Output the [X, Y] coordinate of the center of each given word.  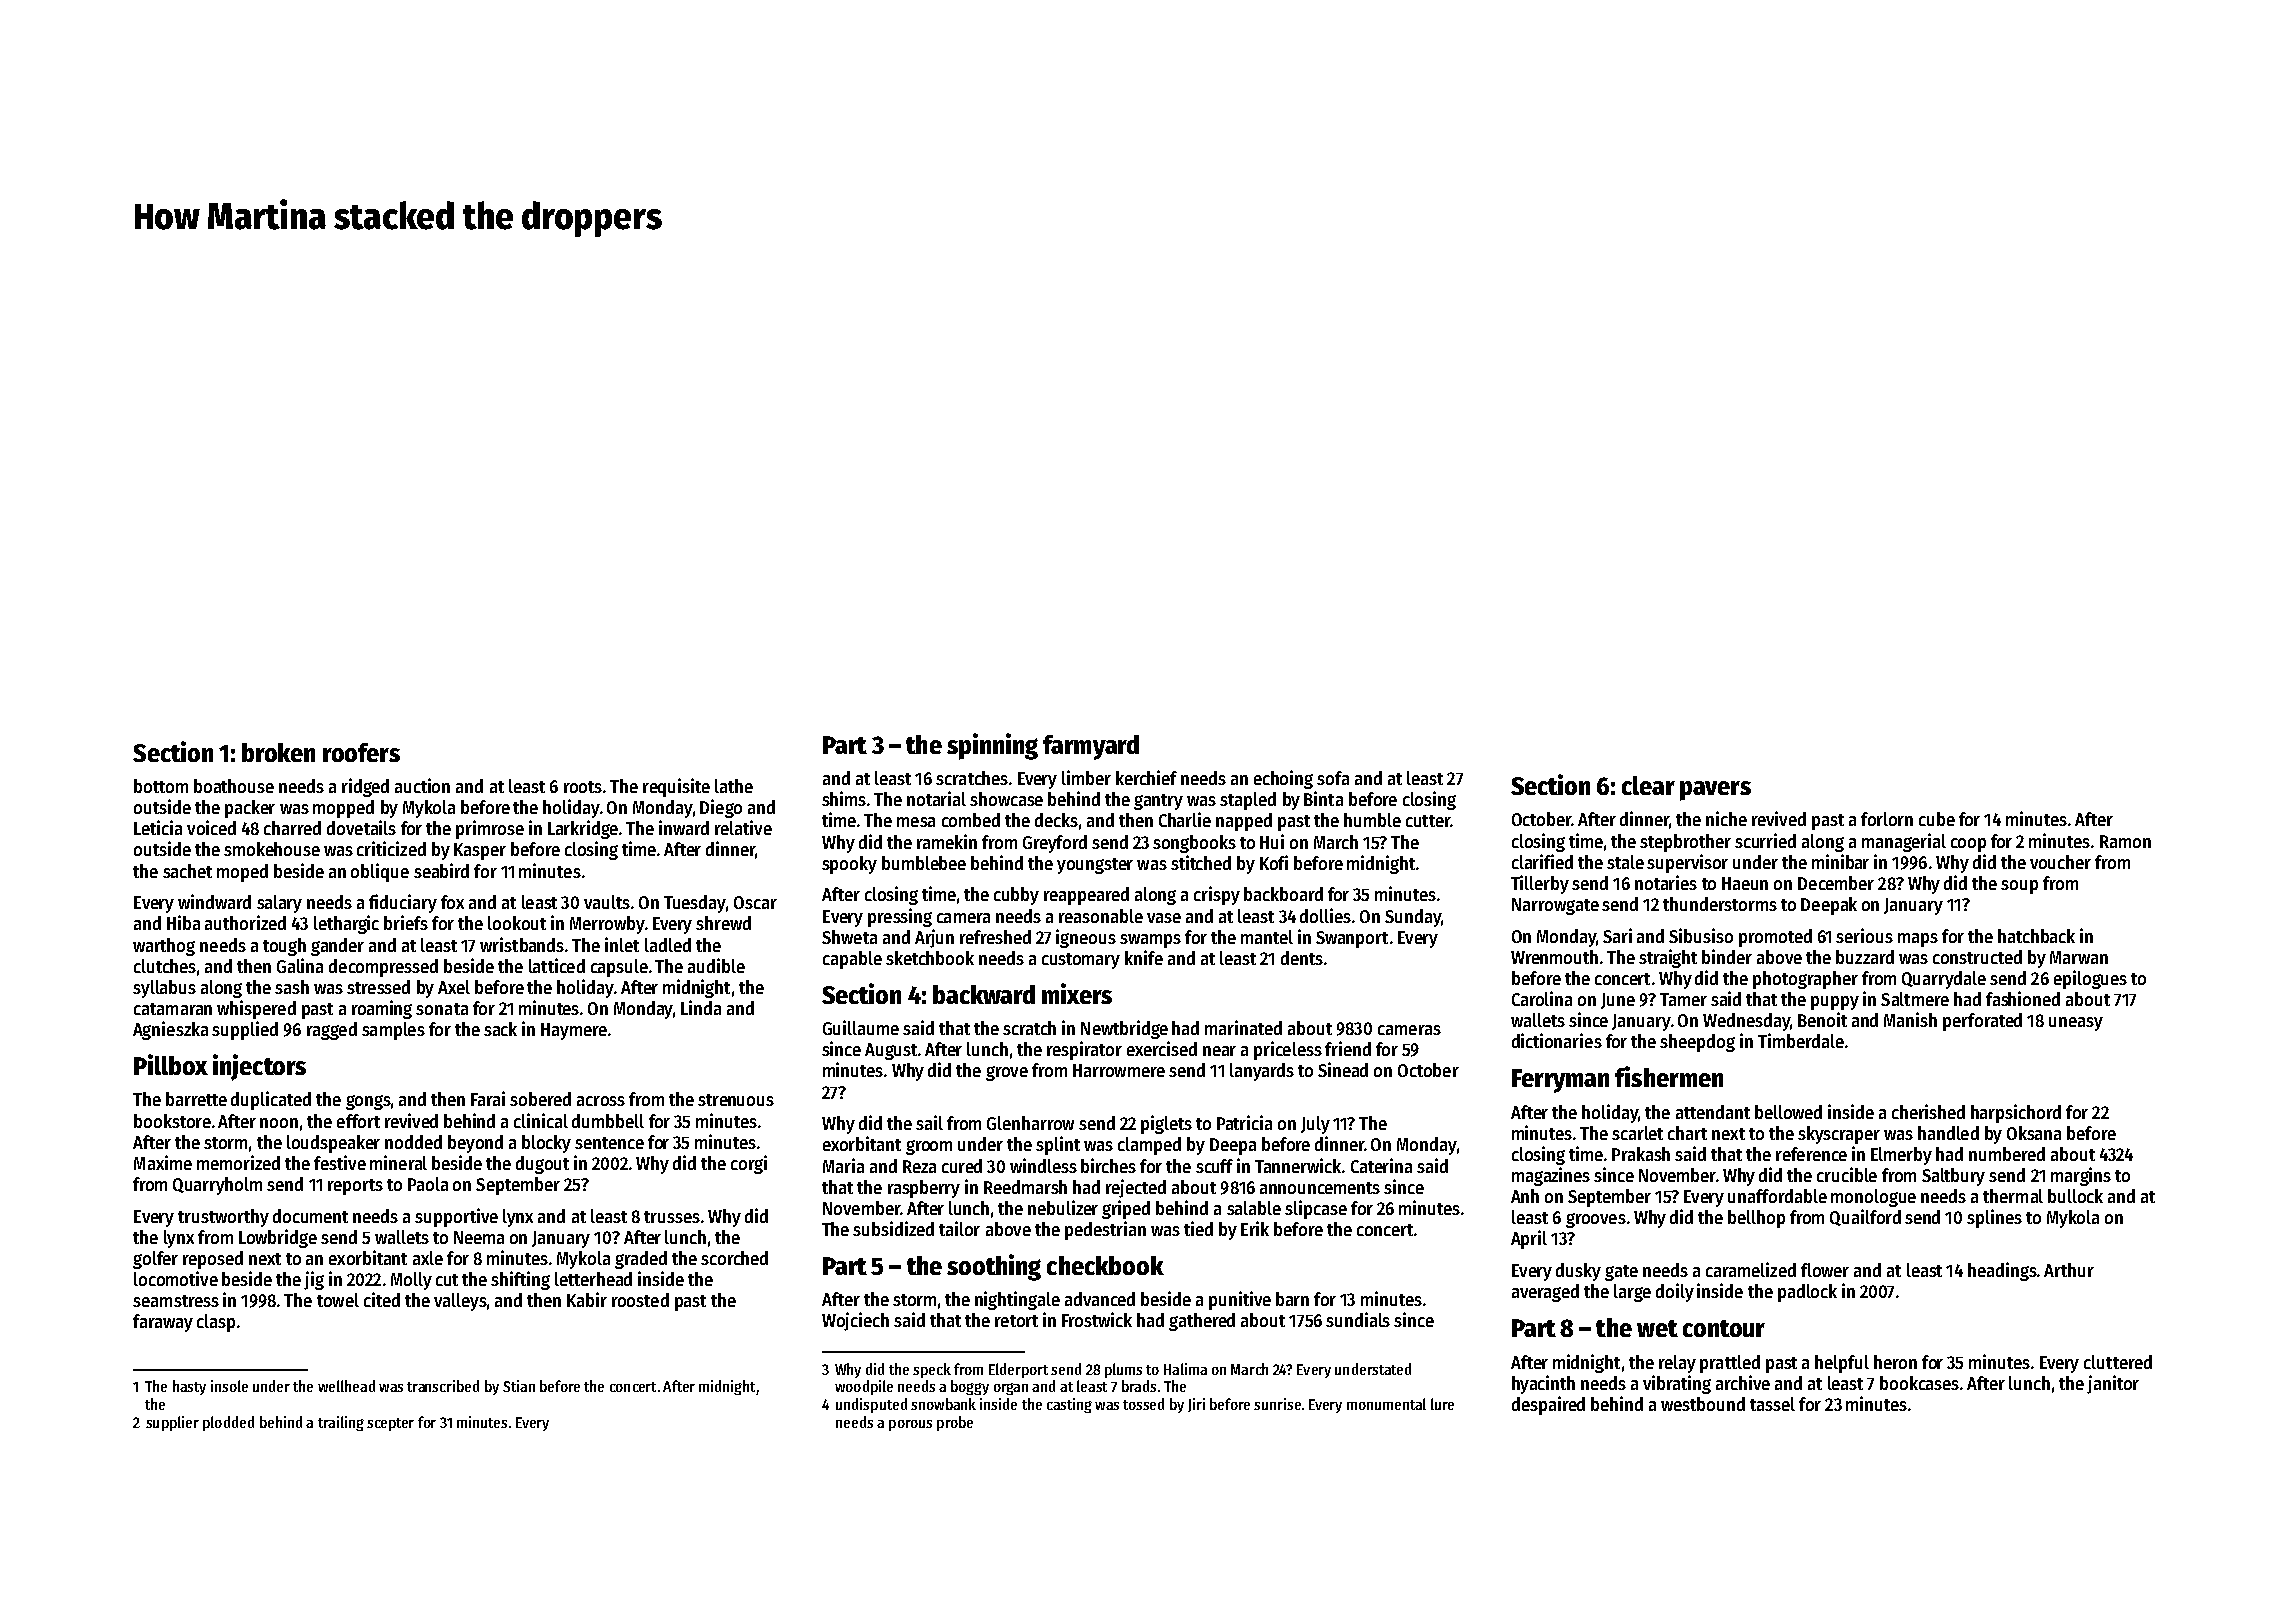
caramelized [1751, 1269]
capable [852, 960]
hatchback [2036, 936]
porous [910, 1425]
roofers [361, 752]
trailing [341, 1423]
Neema [479, 1237]
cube [1937, 819]
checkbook [1105, 1265]
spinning [992, 746]
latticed [557, 965]
